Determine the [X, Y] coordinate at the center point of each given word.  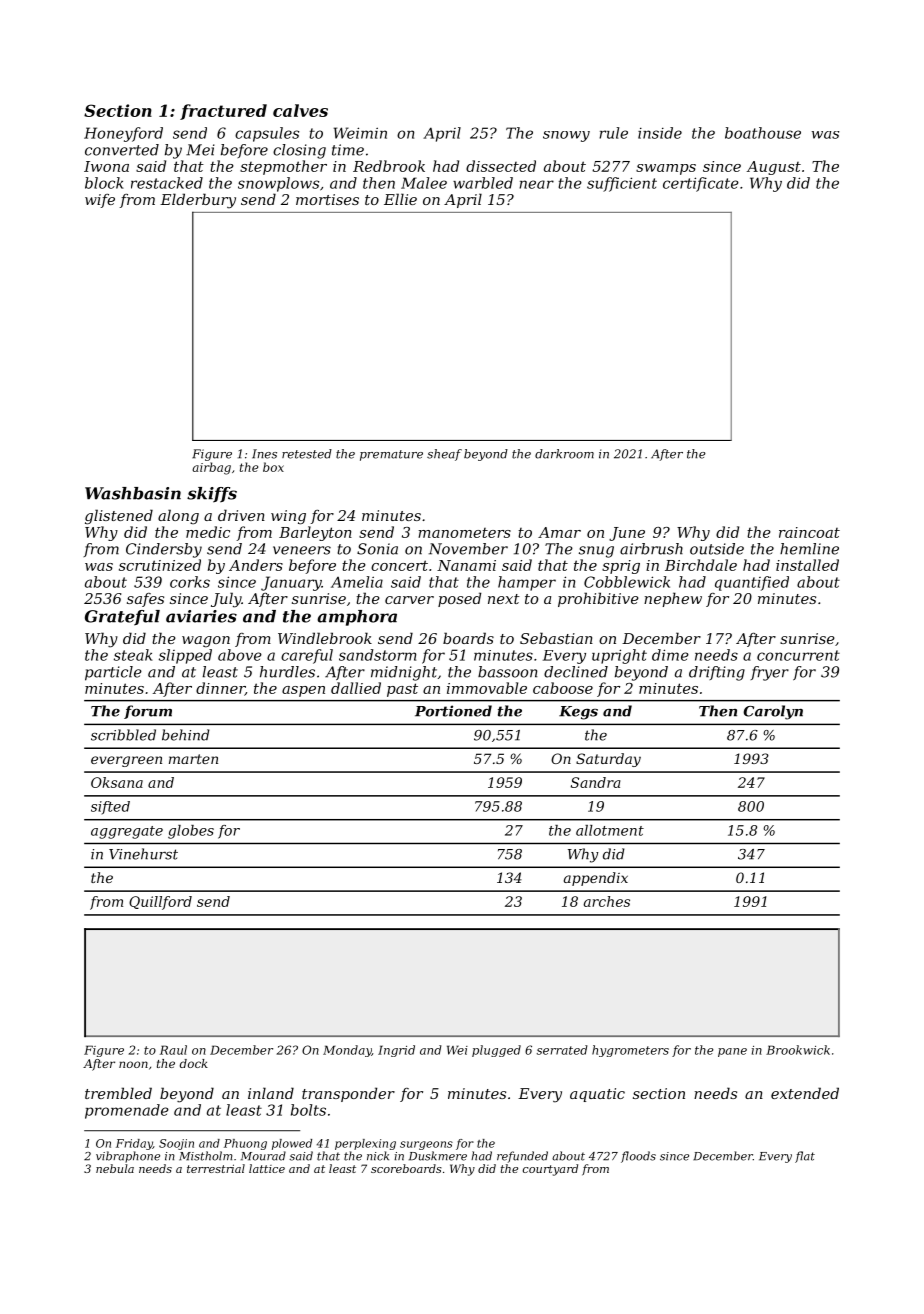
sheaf [444, 455]
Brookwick [798, 1050]
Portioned [453, 711]
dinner [220, 689]
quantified [752, 583]
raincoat [809, 532]
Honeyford [123, 134]
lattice [267, 1168]
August [774, 168]
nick [378, 1156]
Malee [424, 183]
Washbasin [133, 493]
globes [191, 832]
